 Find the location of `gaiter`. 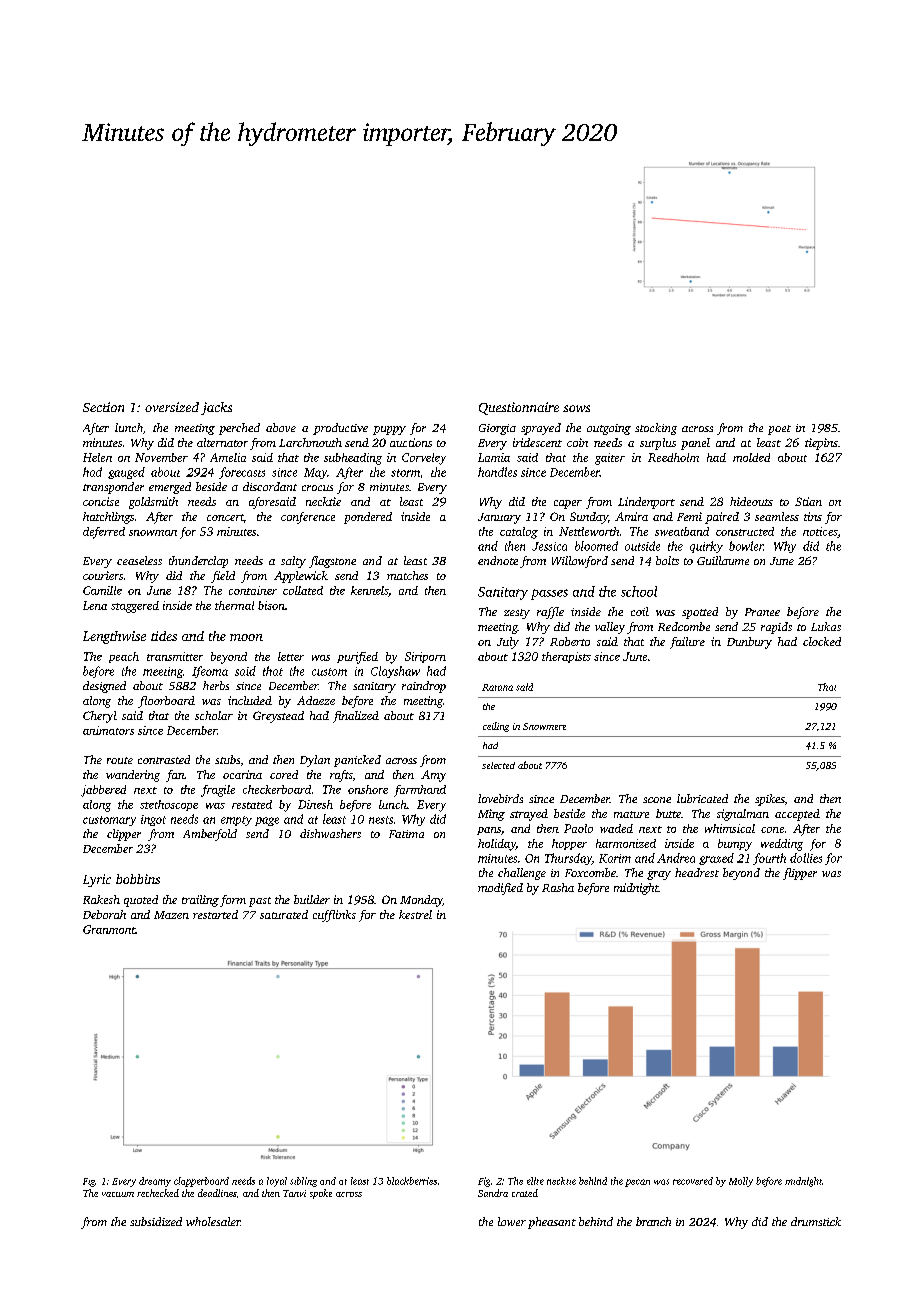

gaiter is located at coordinates (610, 459).
